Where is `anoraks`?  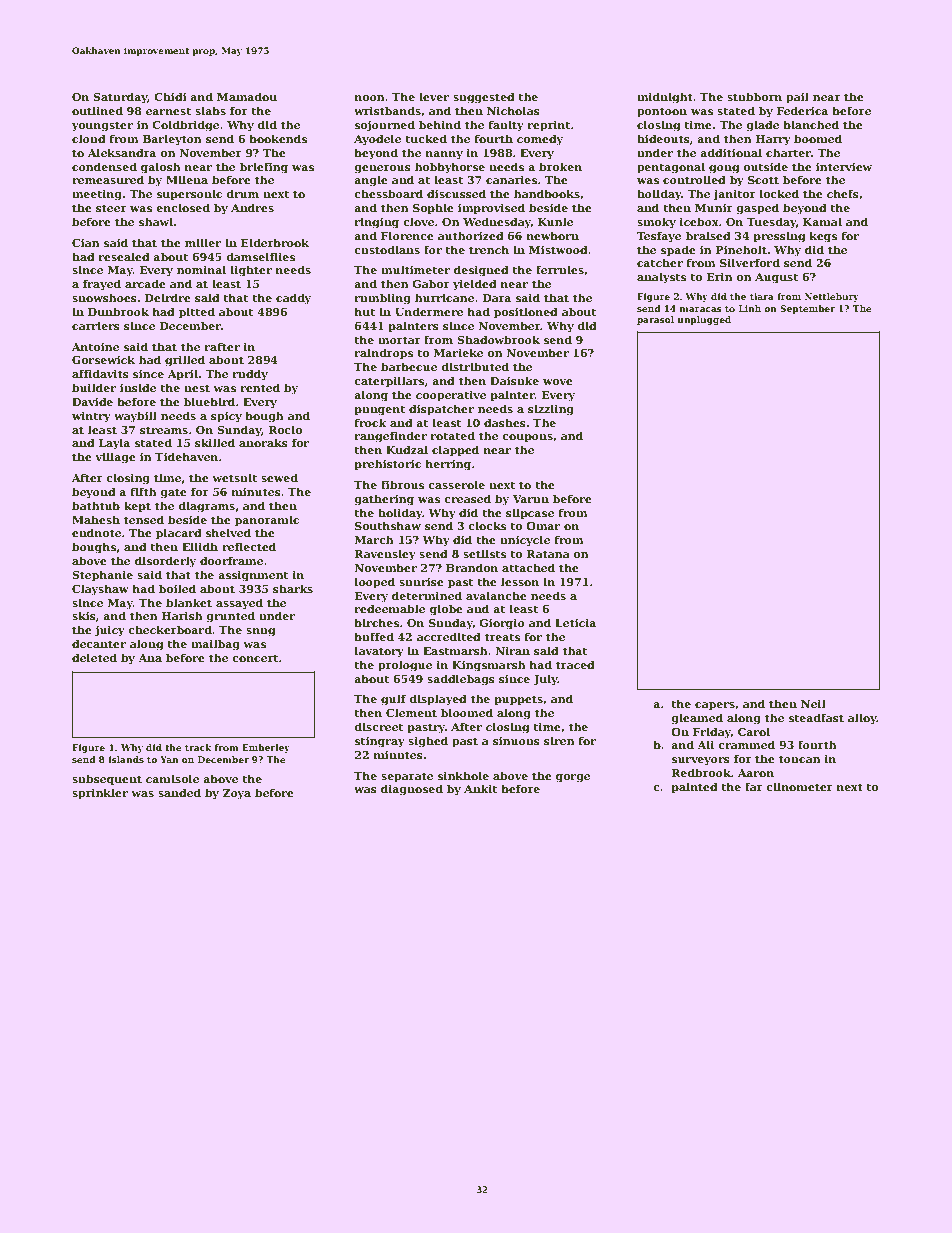 anoraks is located at coordinates (263, 442).
